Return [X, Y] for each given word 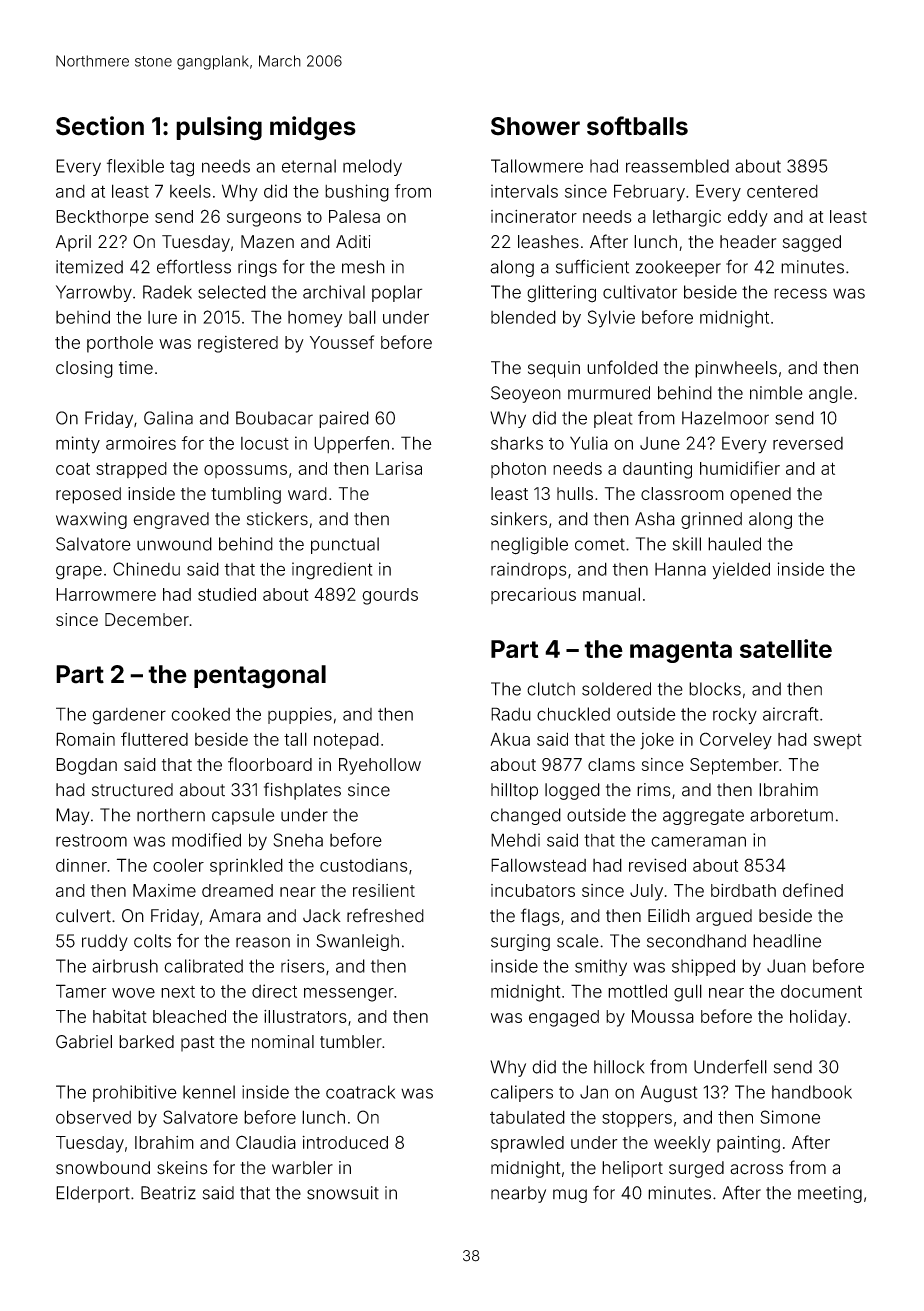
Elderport [93, 1194]
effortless [194, 266]
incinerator [534, 216]
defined [813, 890]
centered [782, 191]
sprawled [527, 1144]
